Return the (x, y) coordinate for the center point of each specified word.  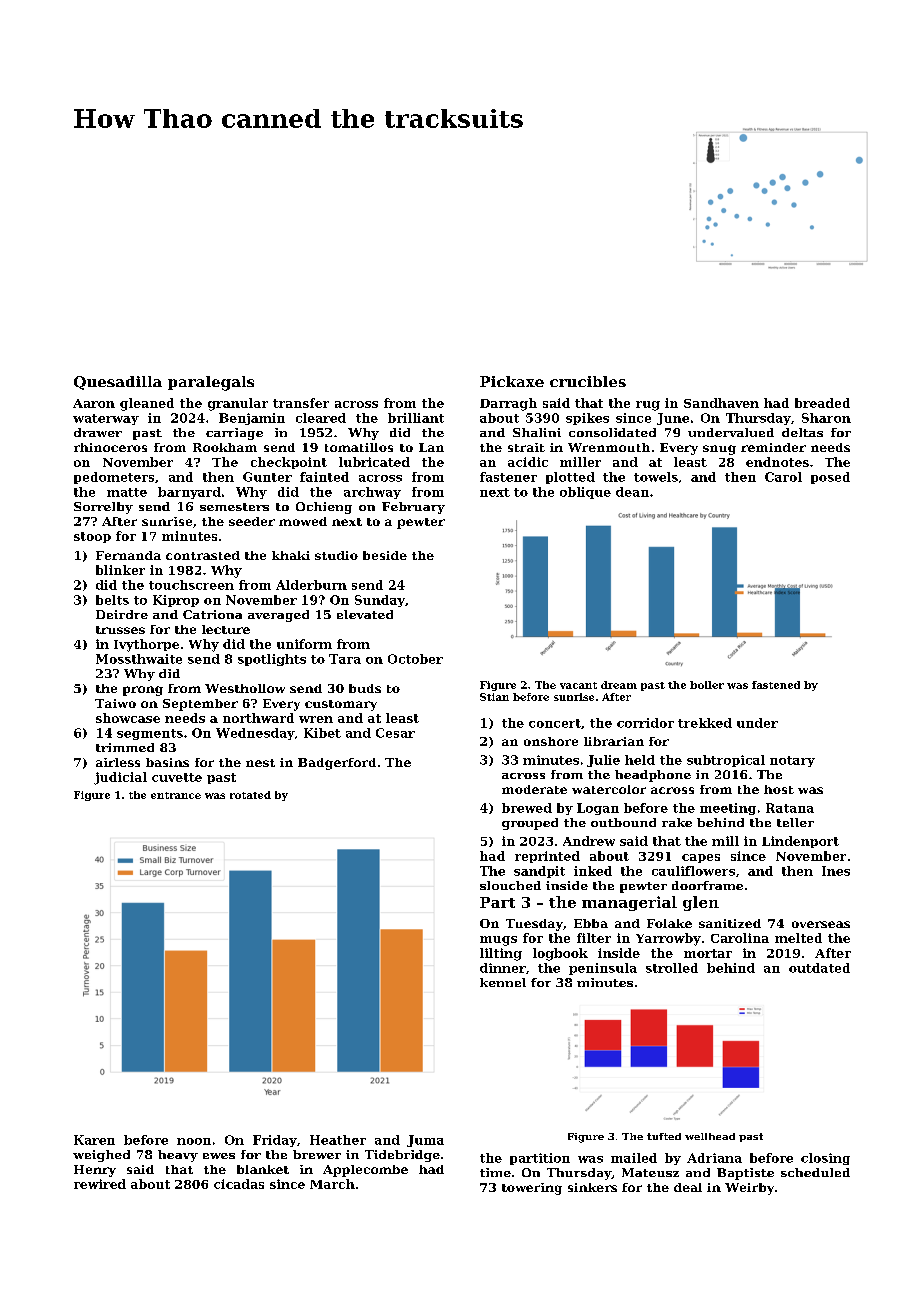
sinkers (592, 1187)
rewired (100, 1184)
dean (632, 492)
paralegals (211, 383)
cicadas (239, 1184)
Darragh (508, 404)
